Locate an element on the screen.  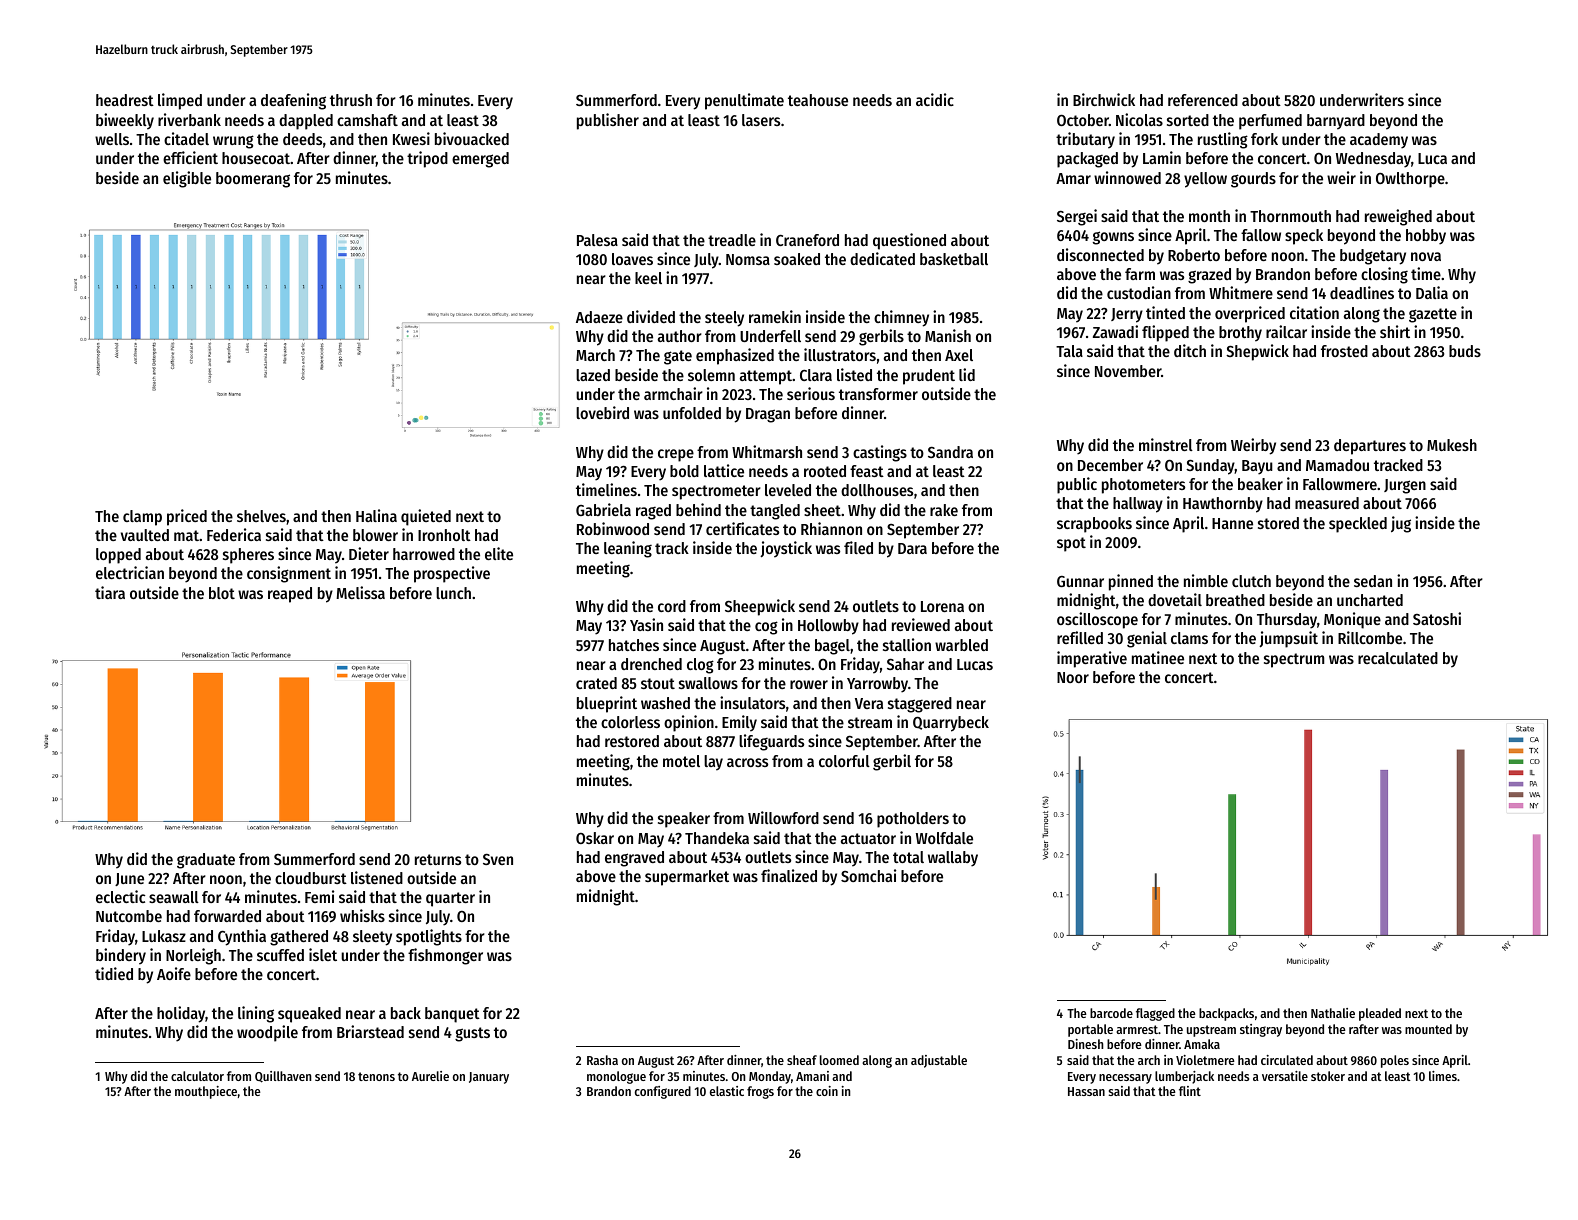
spectrum is located at coordinates (1294, 660).
